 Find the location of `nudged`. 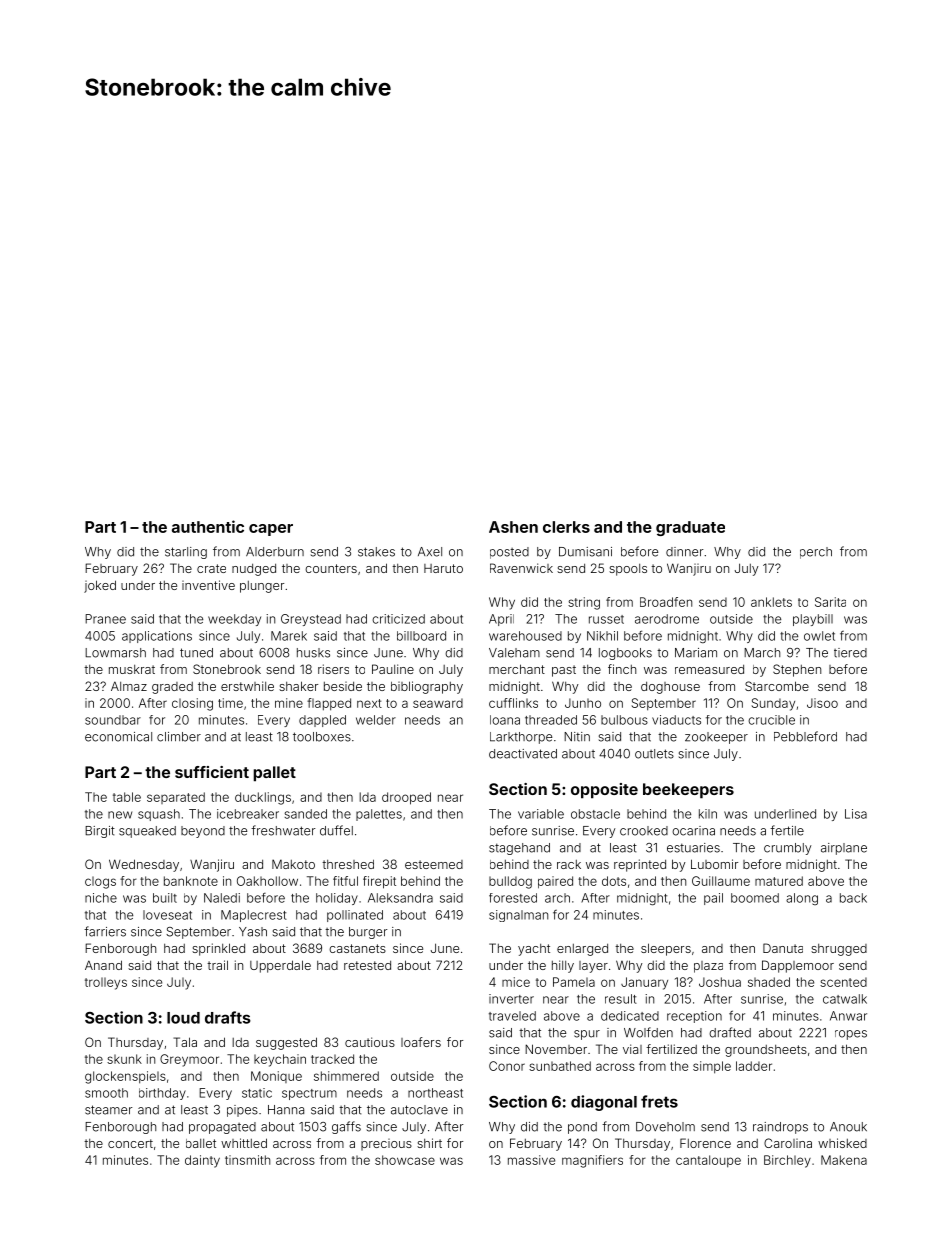

nudged is located at coordinates (254, 570).
